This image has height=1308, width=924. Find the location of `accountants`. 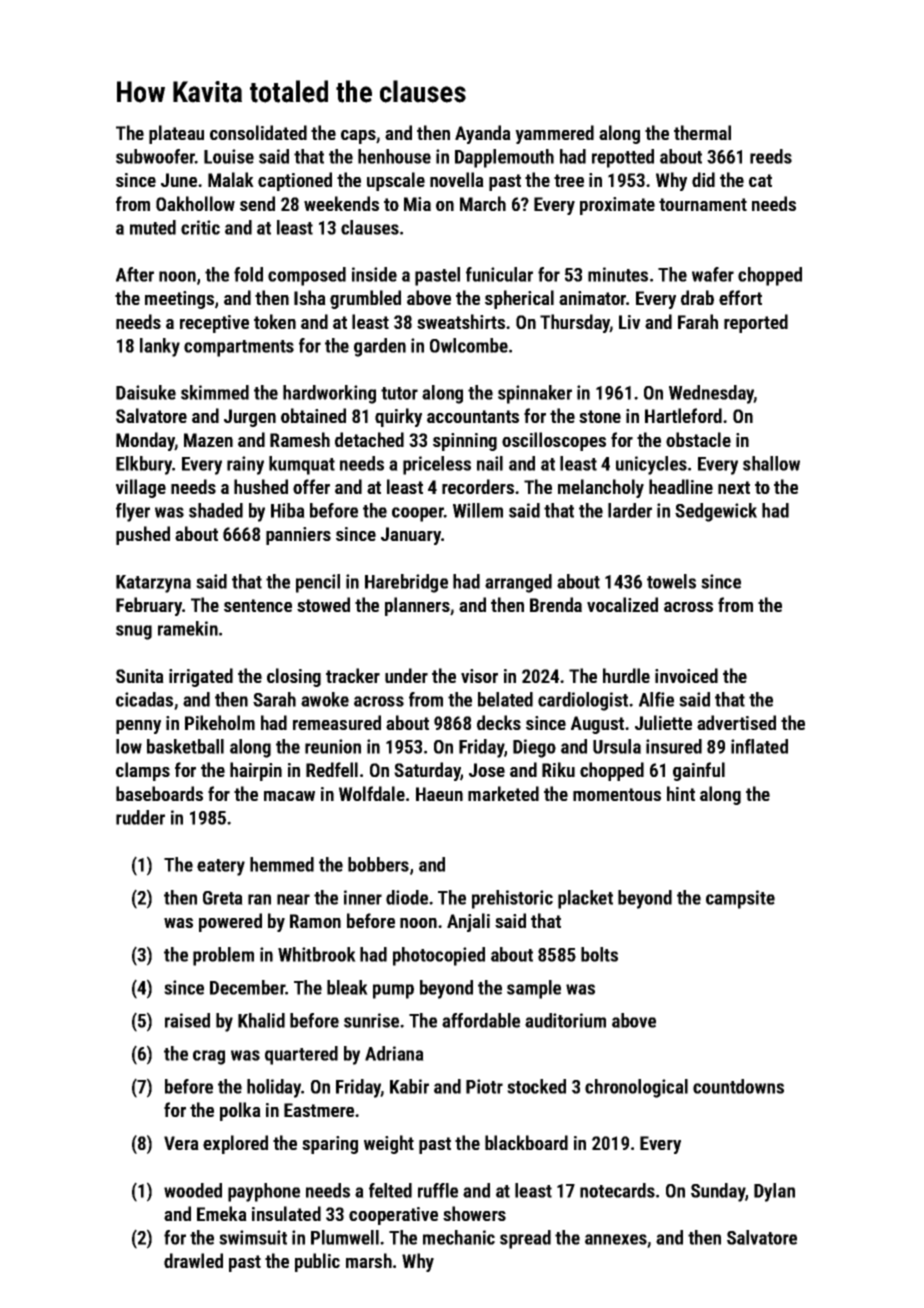

accountants is located at coordinates (473, 416).
